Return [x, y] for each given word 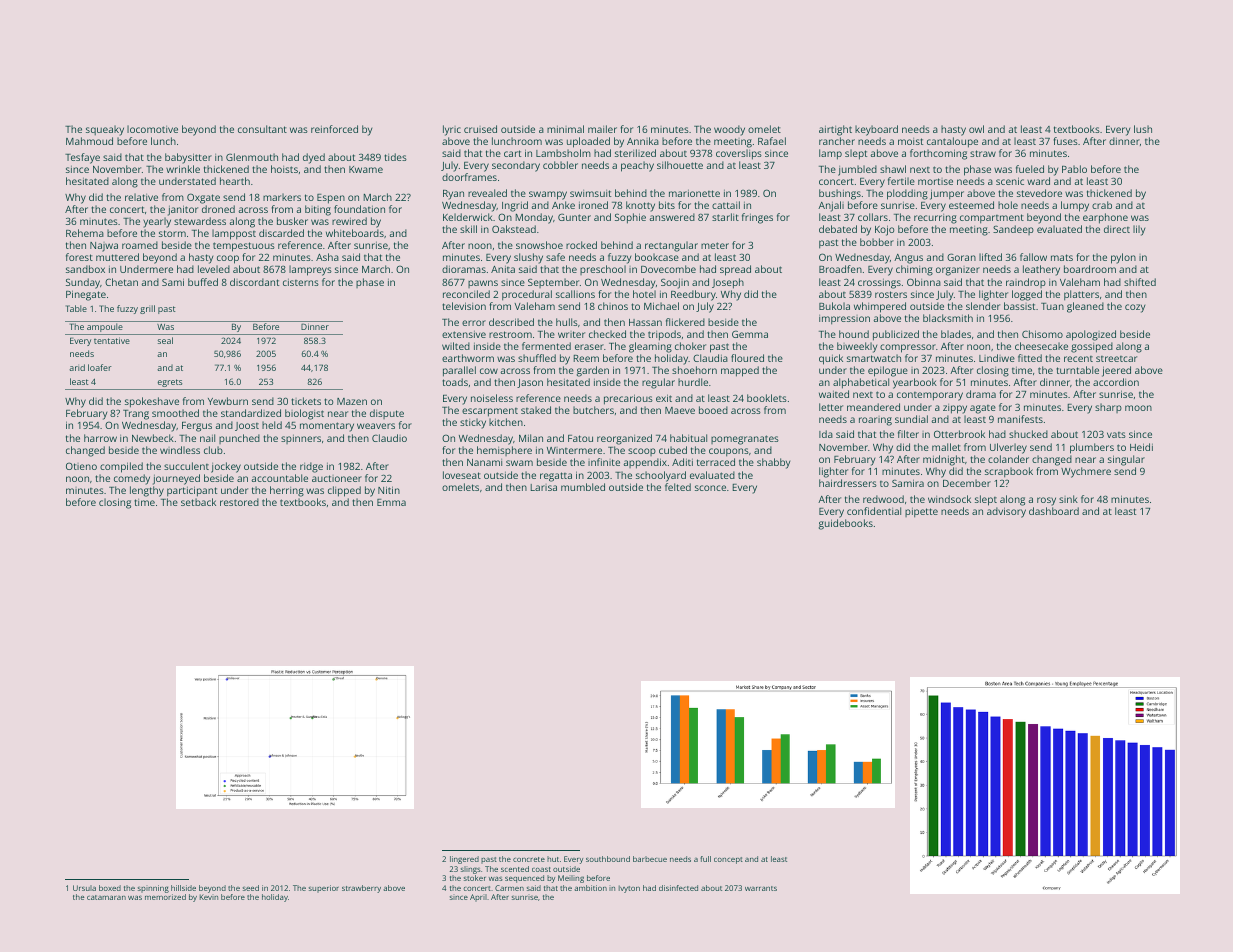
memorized [165, 897]
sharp [1108, 408]
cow [489, 371]
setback [198, 502]
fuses [1065, 141]
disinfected [678, 888]
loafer [100, 367]
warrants [761, 888]
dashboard [1054, 511]
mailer [602, 129]
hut [553, 859]
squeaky [105, 130]
